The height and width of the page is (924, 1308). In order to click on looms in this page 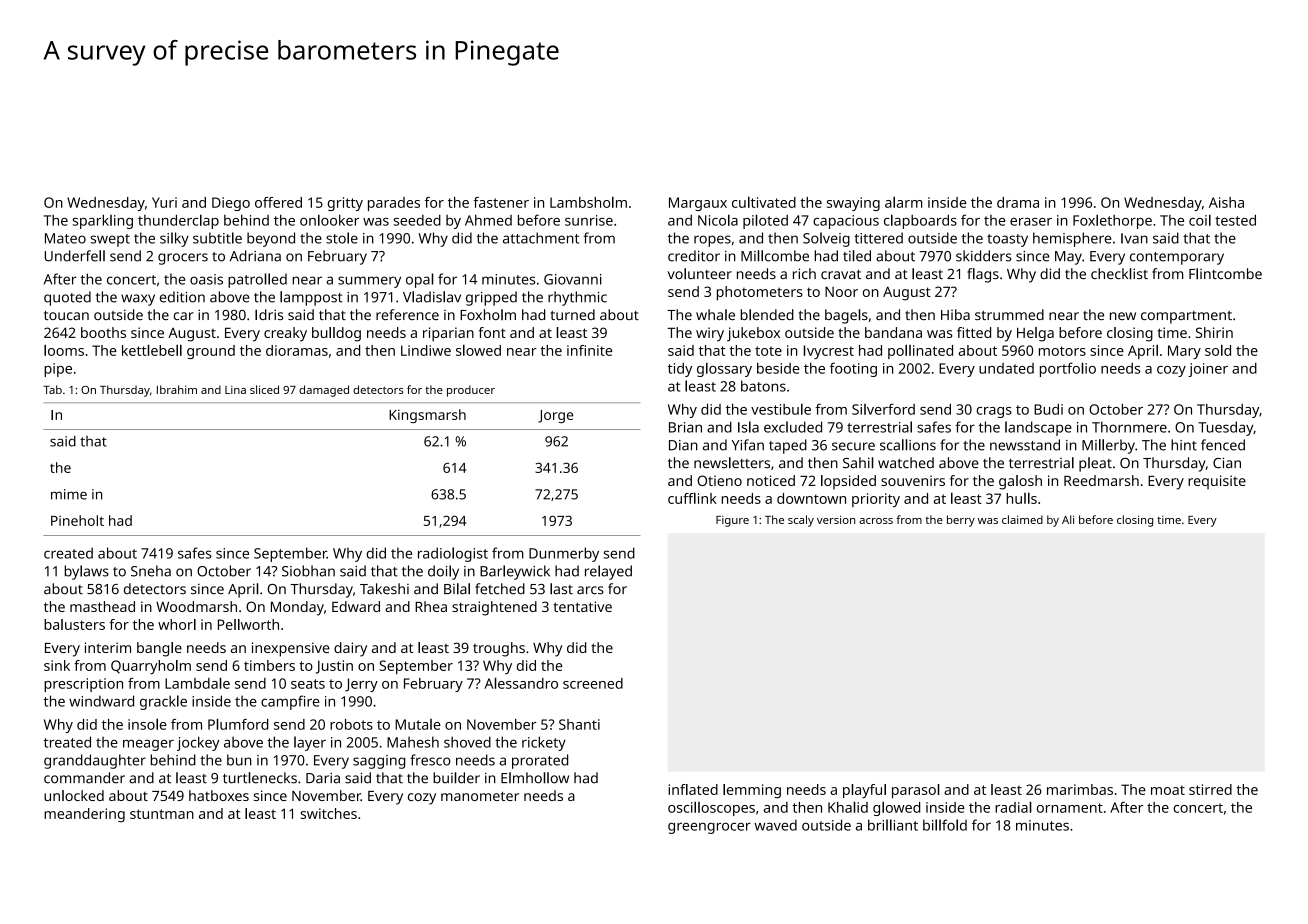, I will do `click(64, 350)`.
